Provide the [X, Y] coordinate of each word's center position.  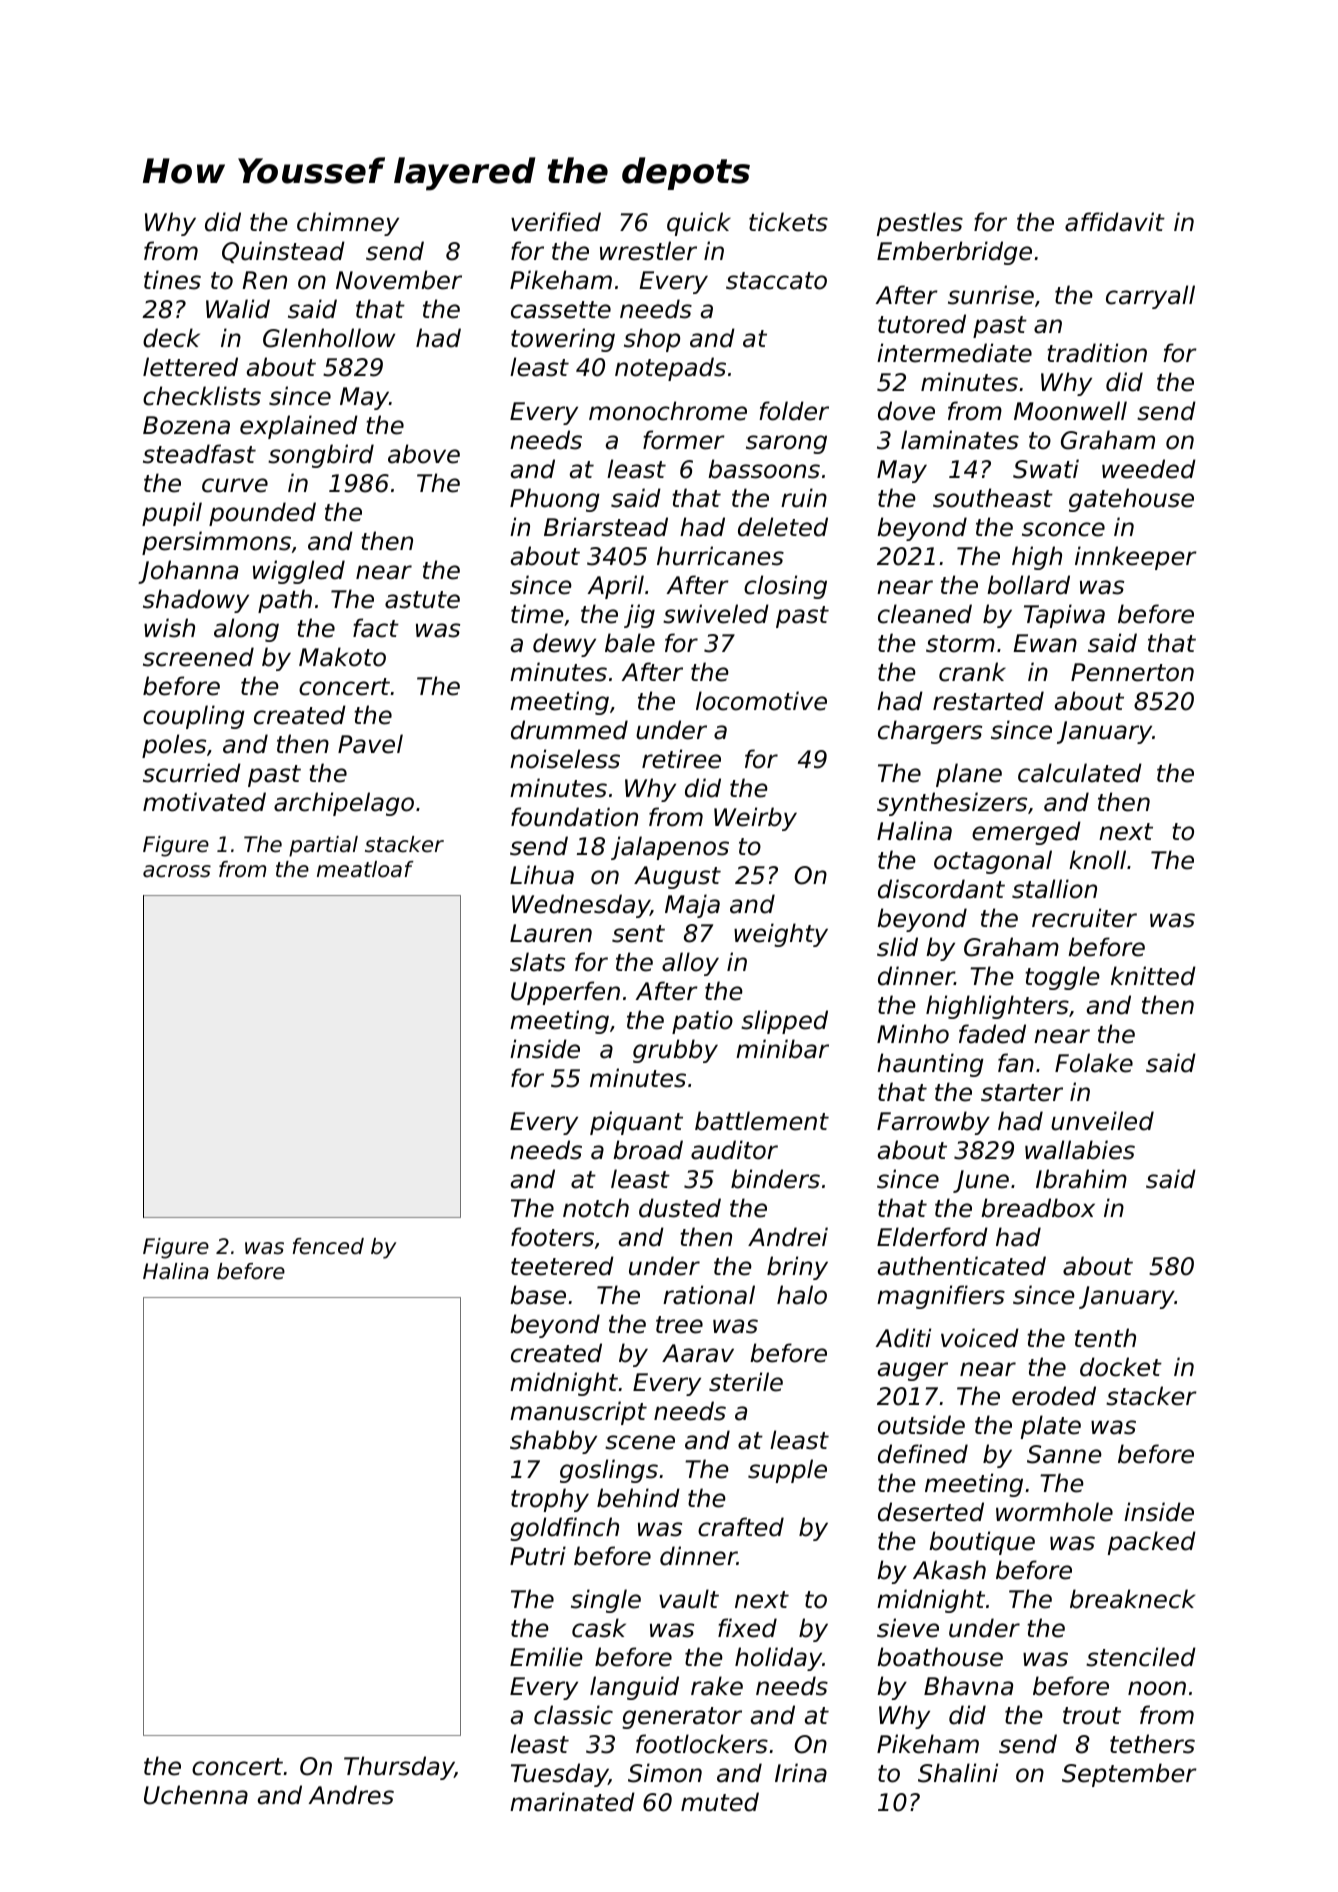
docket [1121, 1367]
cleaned [925, 614]
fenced [328, 1246]
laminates [960, 440]
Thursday [399, 1768]
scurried [192, 773]
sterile [746, 1382]
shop [652, 340]
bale [630, 643]
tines [172, 280]
